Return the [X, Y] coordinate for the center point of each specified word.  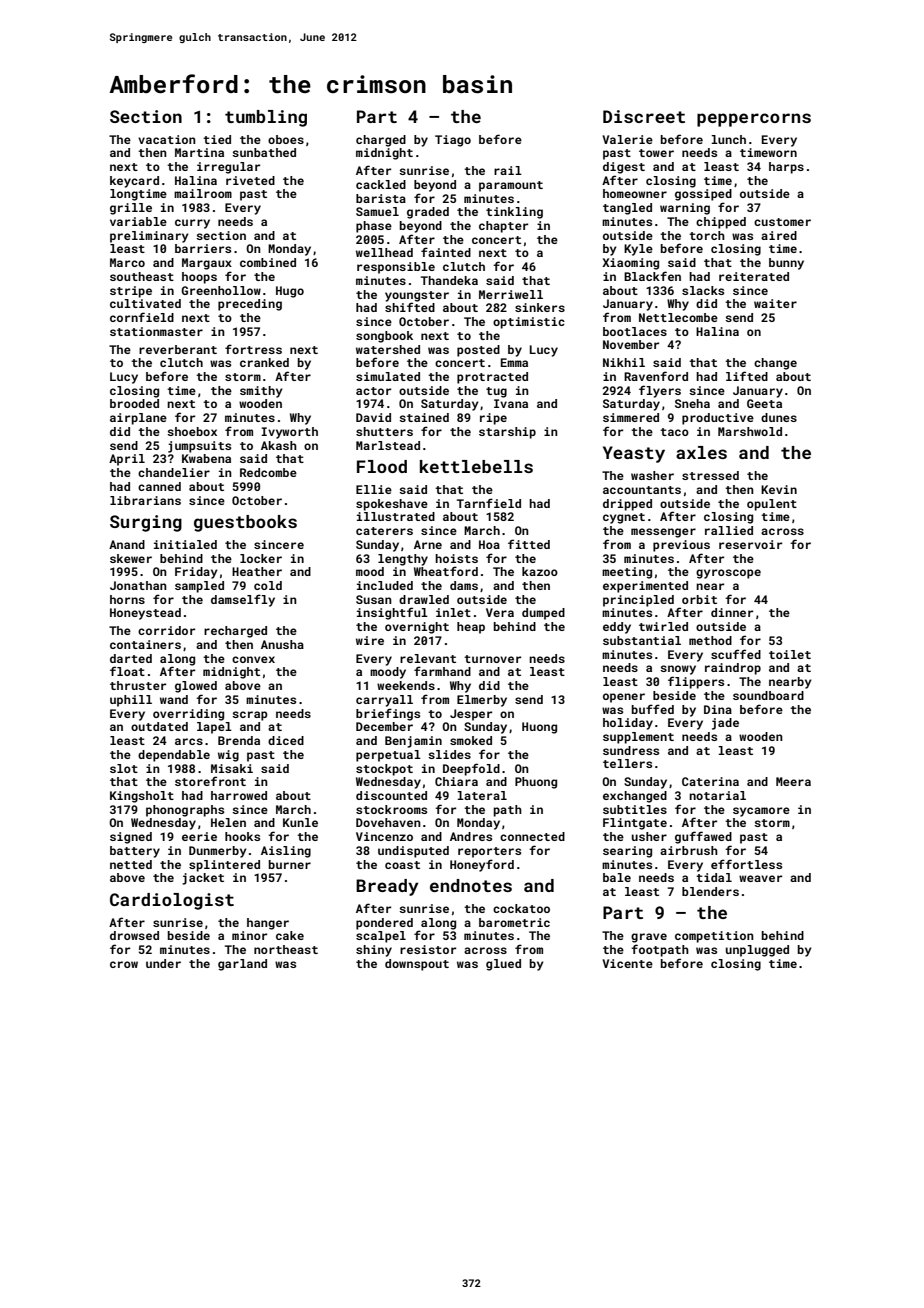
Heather [257, 571]
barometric [514, 922]
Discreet [644, 116]
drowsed [134, 935]
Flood [382, 466]
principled [638, 601]
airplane [138, 419]
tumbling [266, 118]
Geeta [764, 403]
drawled [424, 599]
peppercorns [754, 120]
